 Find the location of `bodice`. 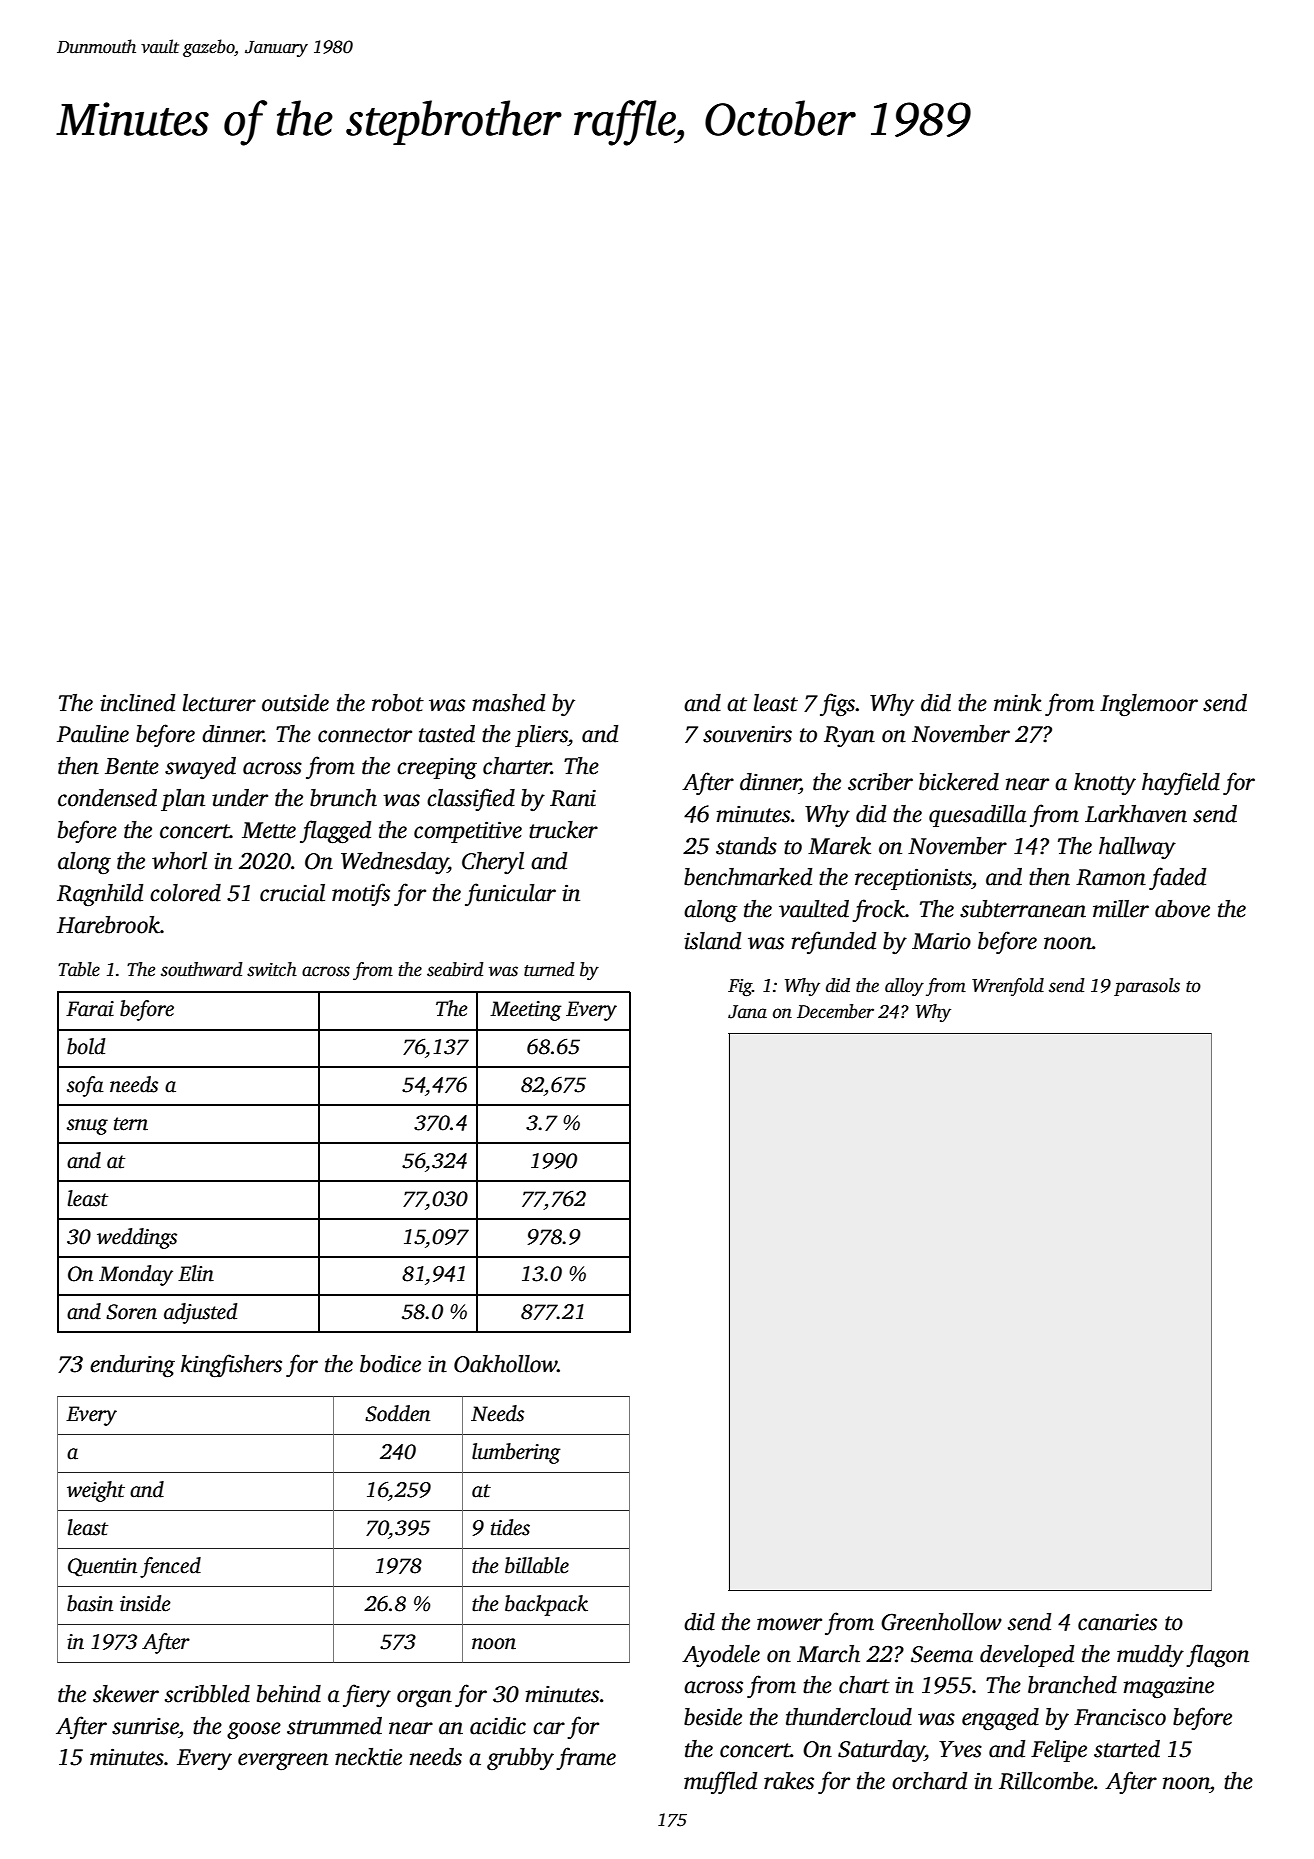

bodice is located at coordinates (390, 1364).
